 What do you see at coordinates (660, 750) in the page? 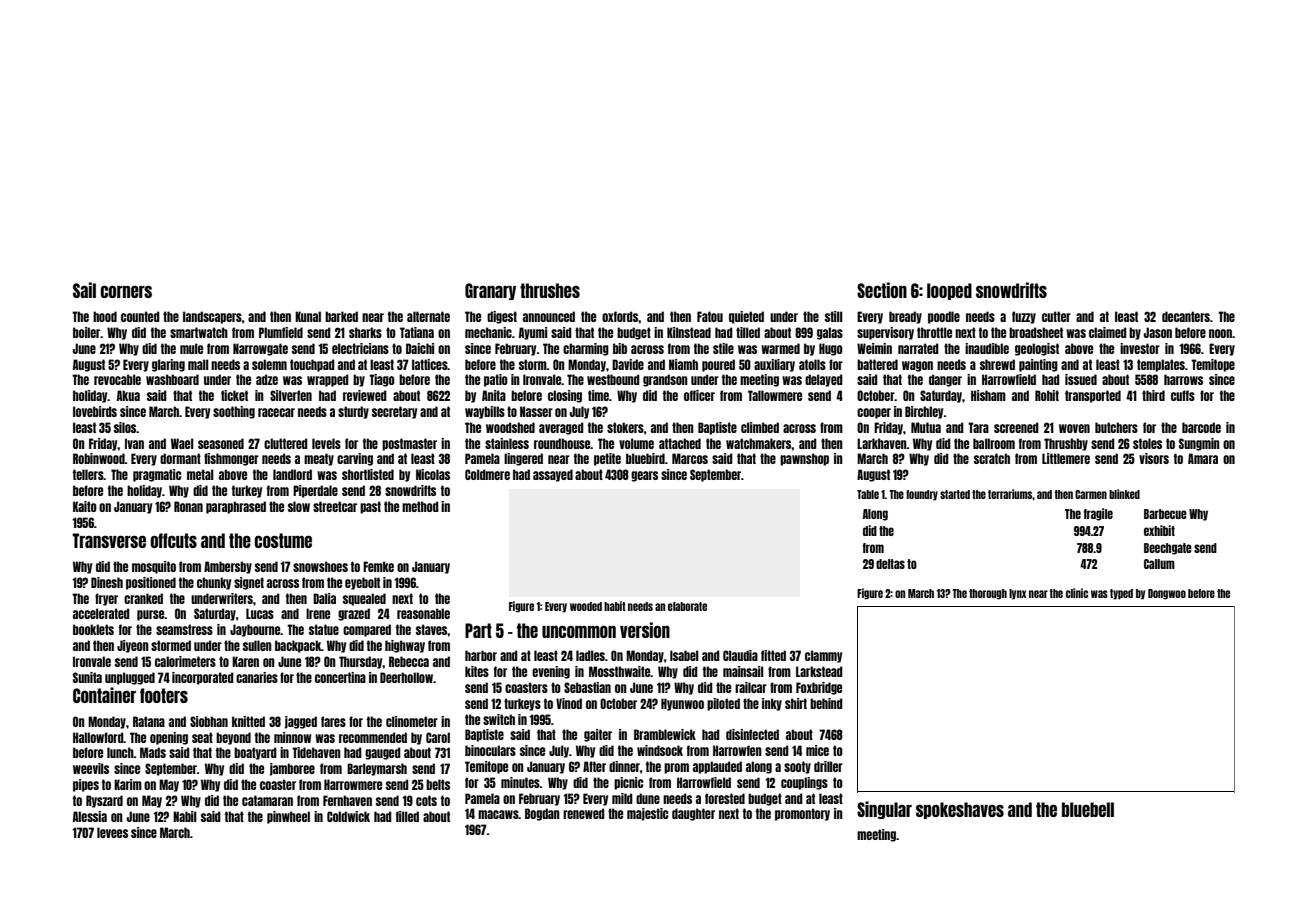
I see `windsock` at bounding box center [660, 750].
